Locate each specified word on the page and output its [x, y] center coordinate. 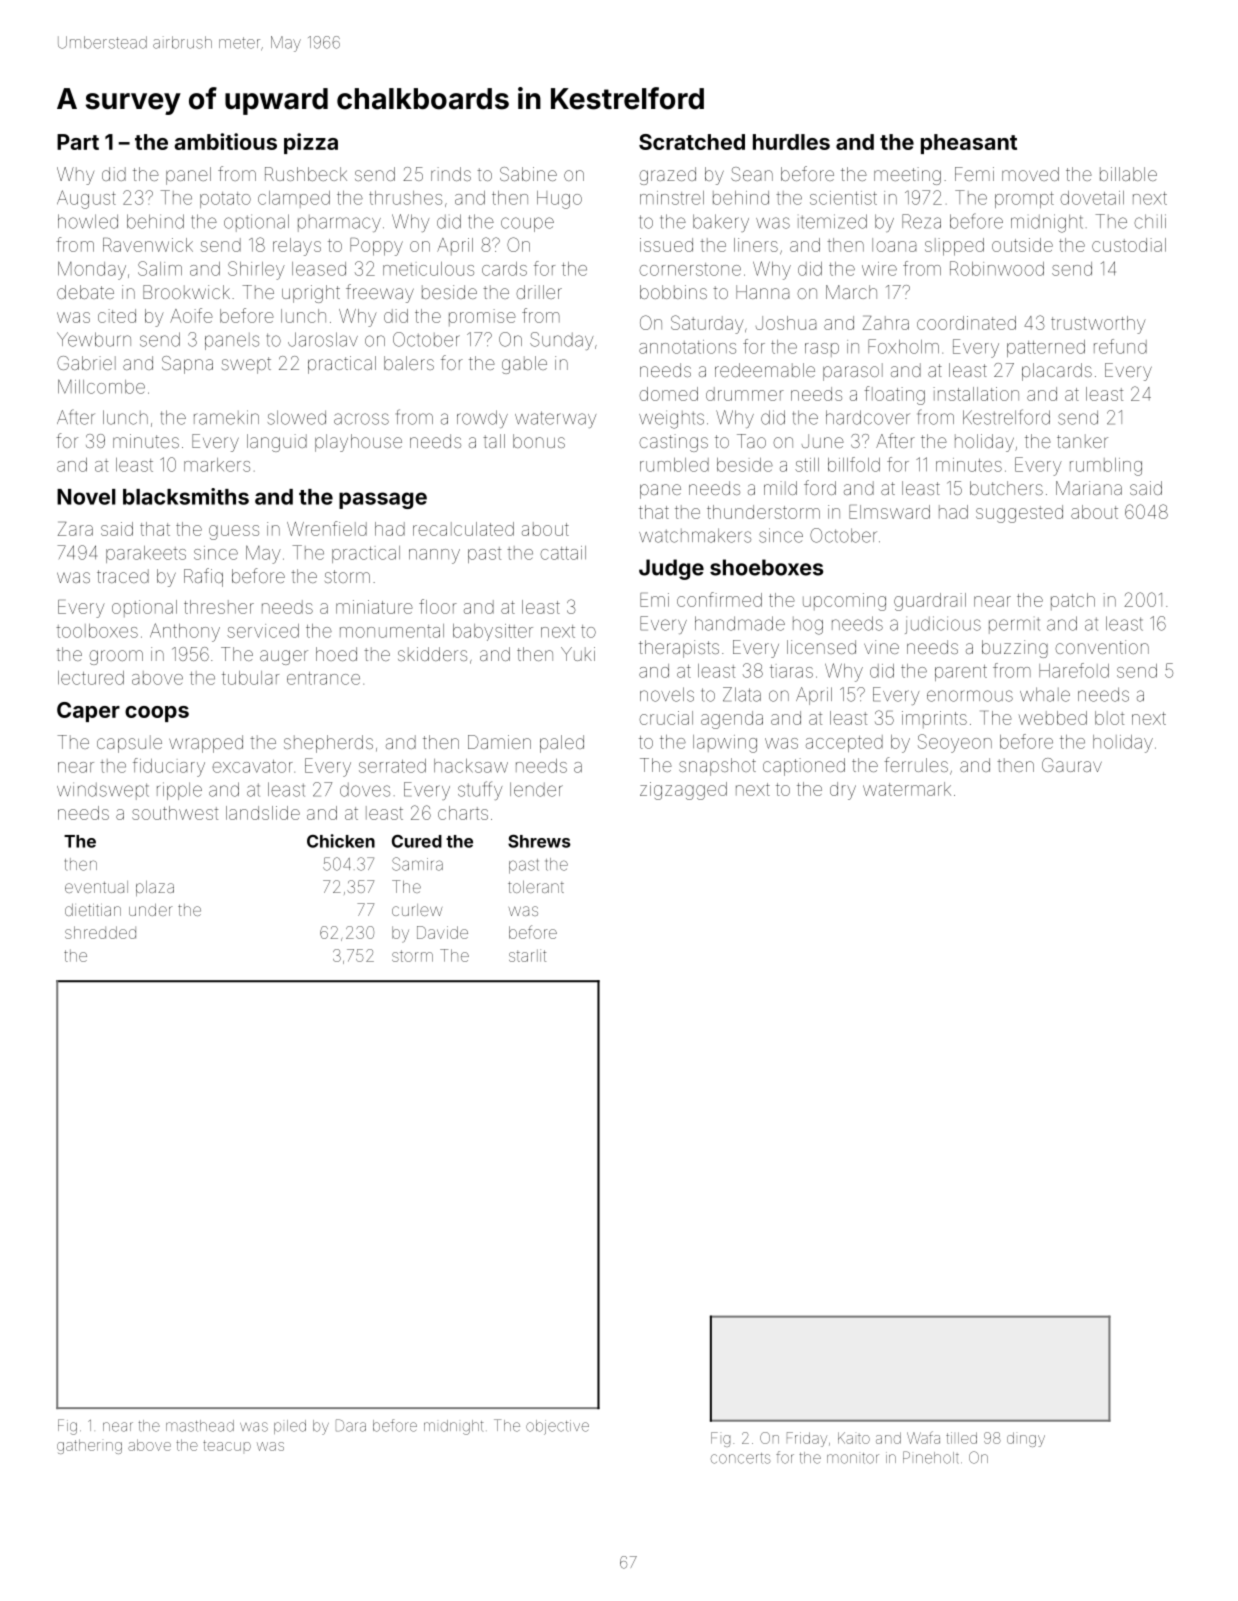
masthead [200, 1426]
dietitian [93, 910]
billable [1128, 174]
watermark [907, 789]
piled [290, 1427]
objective [557, 1427]
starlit [527, 955]
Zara [75, 529]
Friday [807, 1439]
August [86, 199]
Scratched [692, 142]
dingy [1026, 1439]
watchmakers [695, 535]
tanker [1082, 441]
